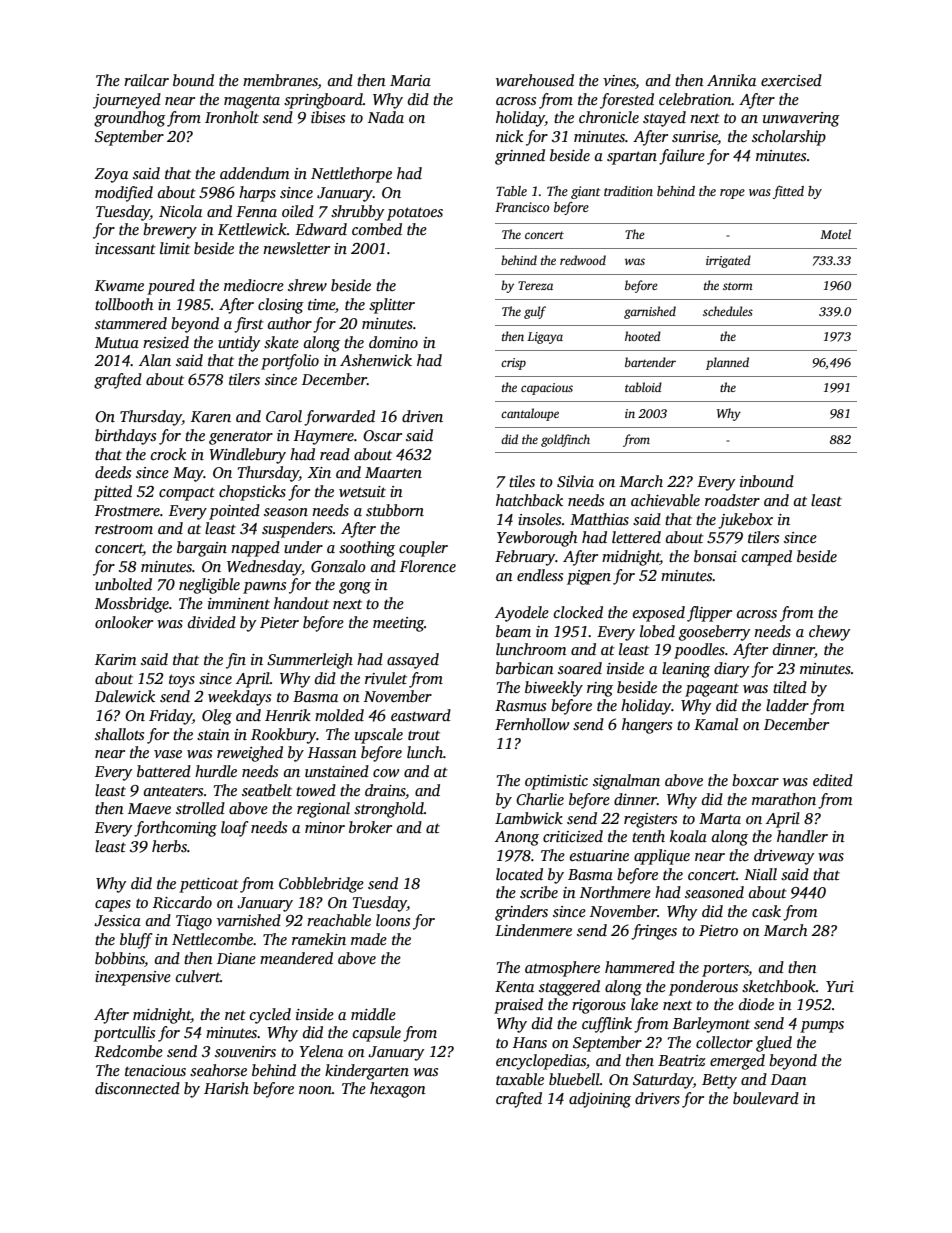  I want to click on sketchbook, so click(779, 986).
